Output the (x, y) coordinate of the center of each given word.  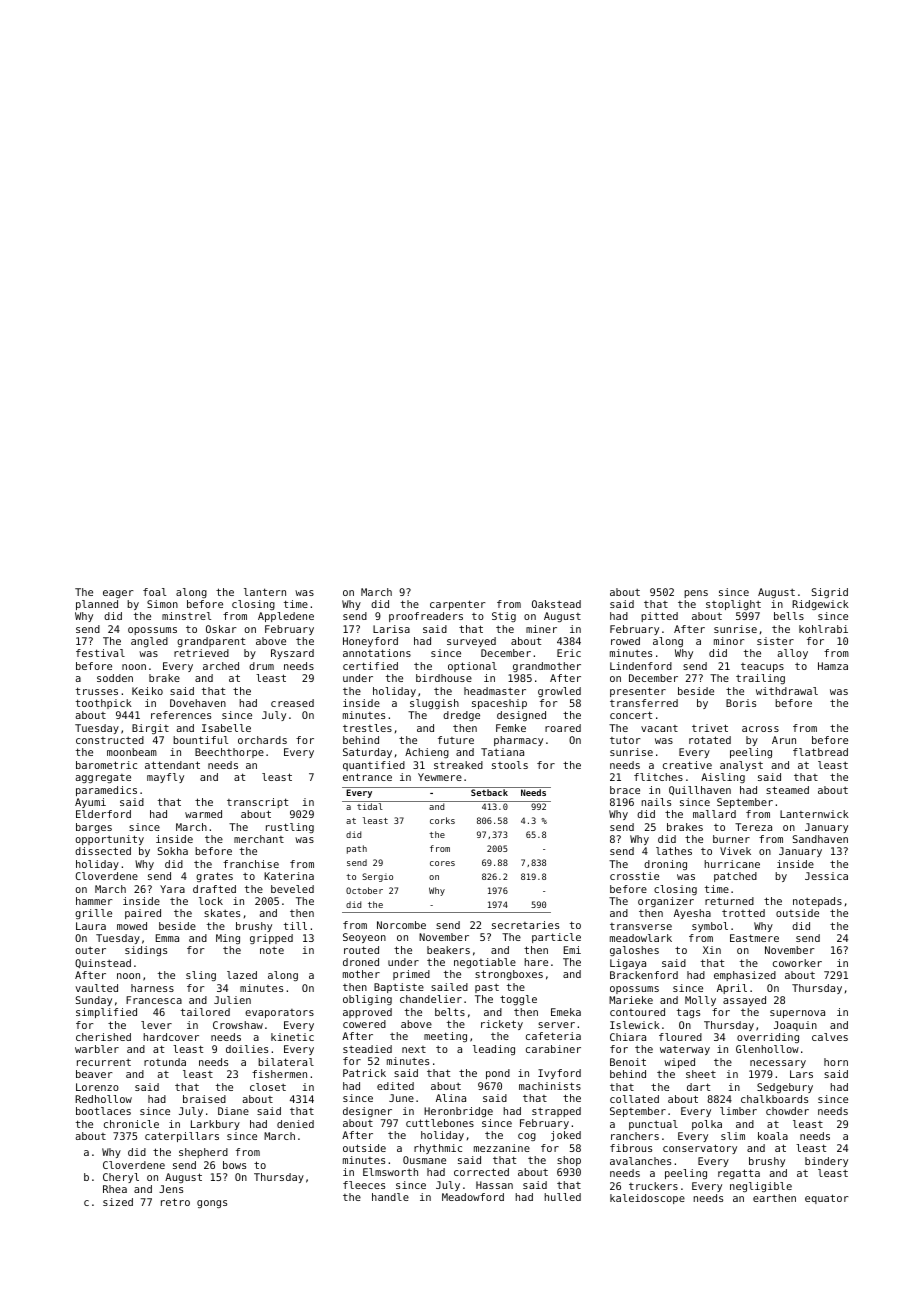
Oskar (221, 629)
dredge (461, 716)
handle (390, 1197)
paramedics (106, 791)
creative (687, 765)
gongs (212, 1204)
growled (559, 692)
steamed (787, 790)
